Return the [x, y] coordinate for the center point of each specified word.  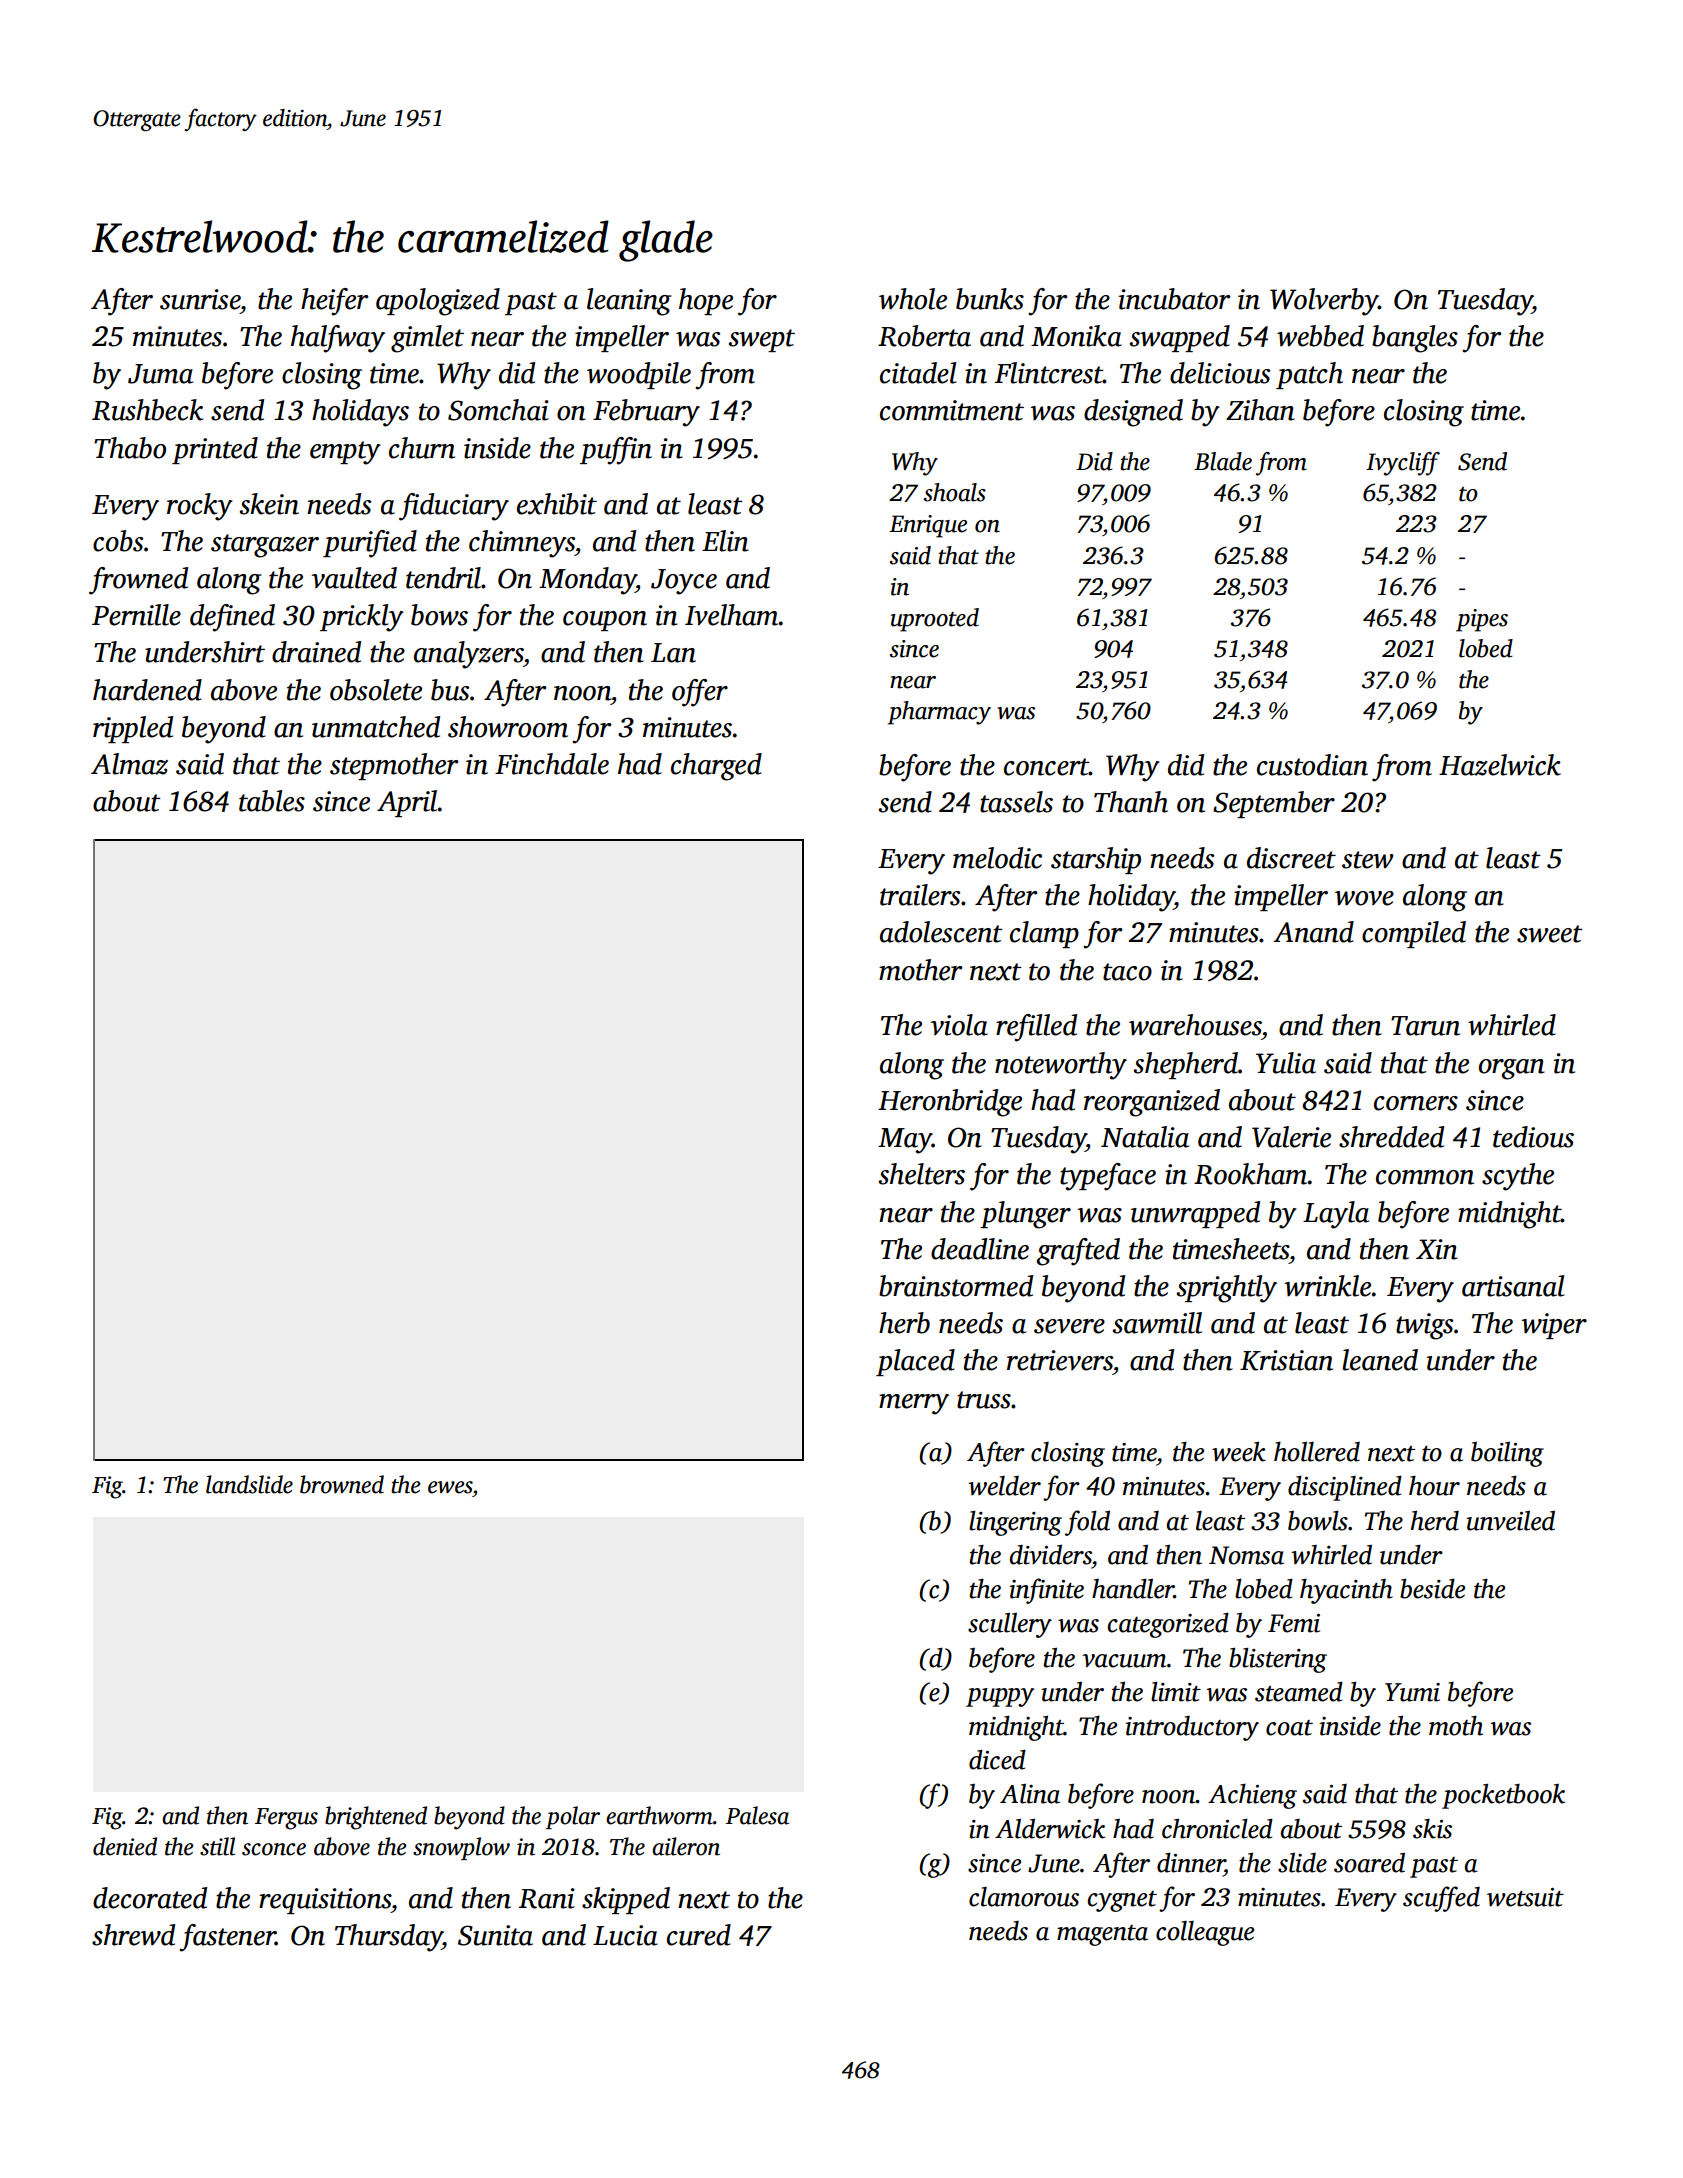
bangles [1415, 339]
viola [959, 1025]
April [407, 803]
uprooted [935, 620]
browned [342, 1484]
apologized [438, 302]
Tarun [1425, 1026]
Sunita [495, 1935]
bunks [990, 299]
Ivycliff [1403, 464]
